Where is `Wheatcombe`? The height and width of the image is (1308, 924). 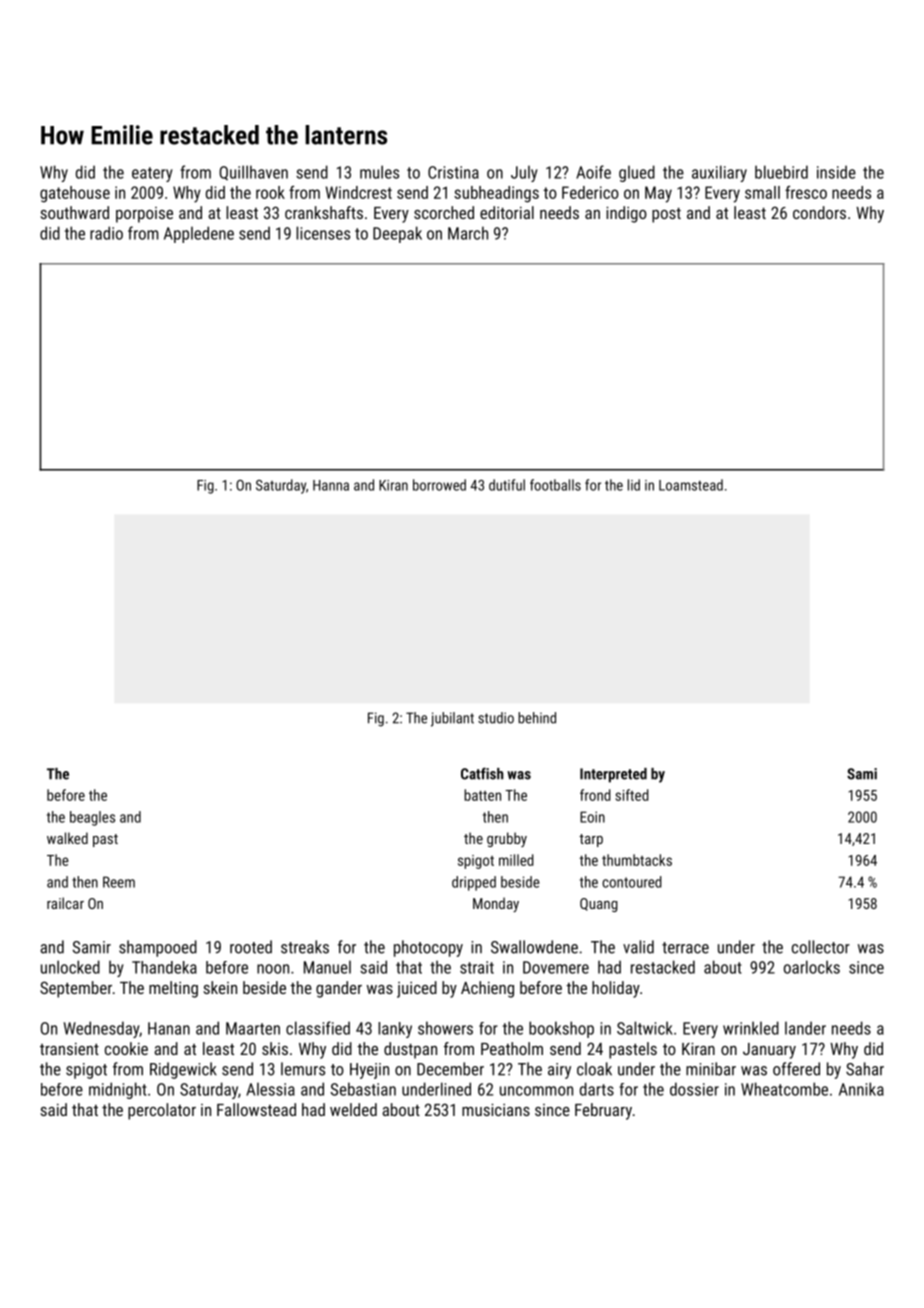
Wheatcombe is located at coordinates (784, 1089).
